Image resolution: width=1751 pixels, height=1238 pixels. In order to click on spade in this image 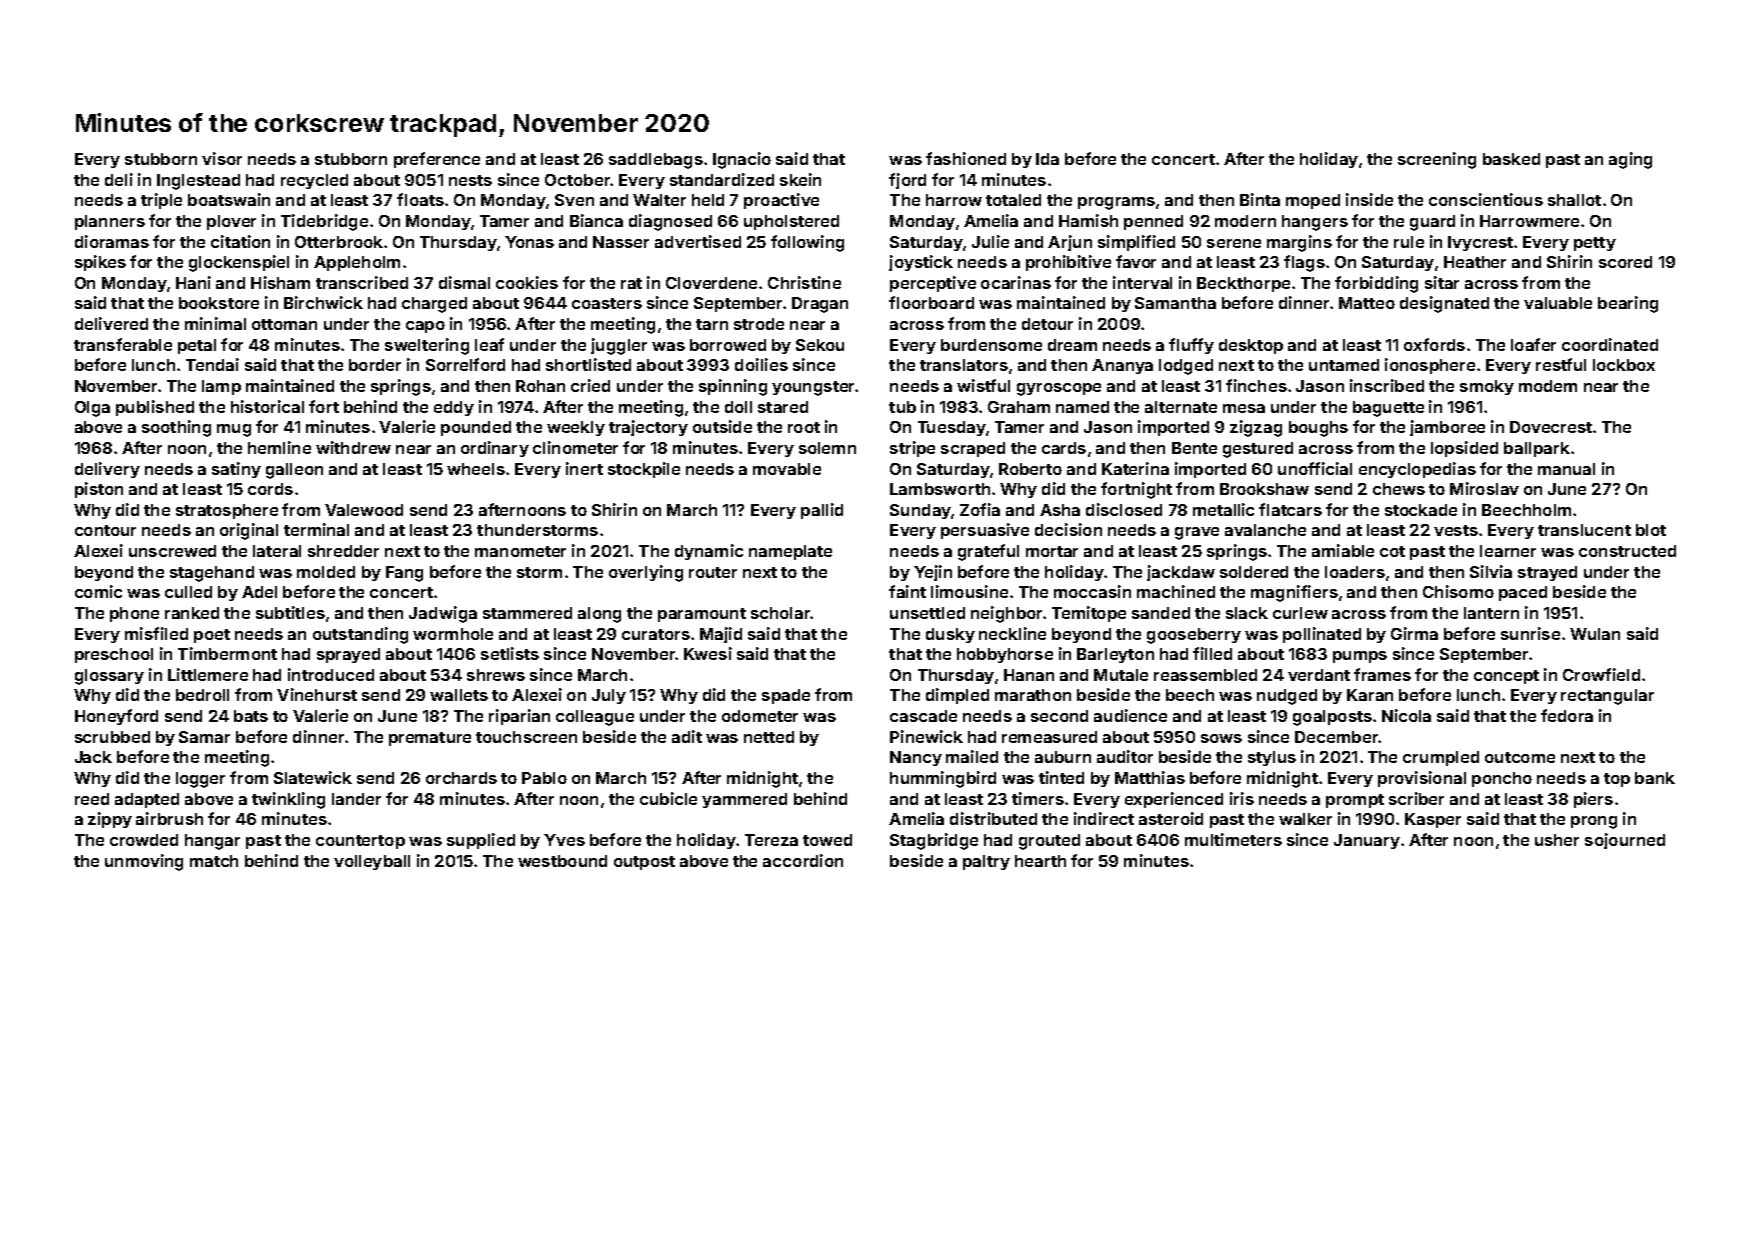, I will do `click(786, 696)`.
